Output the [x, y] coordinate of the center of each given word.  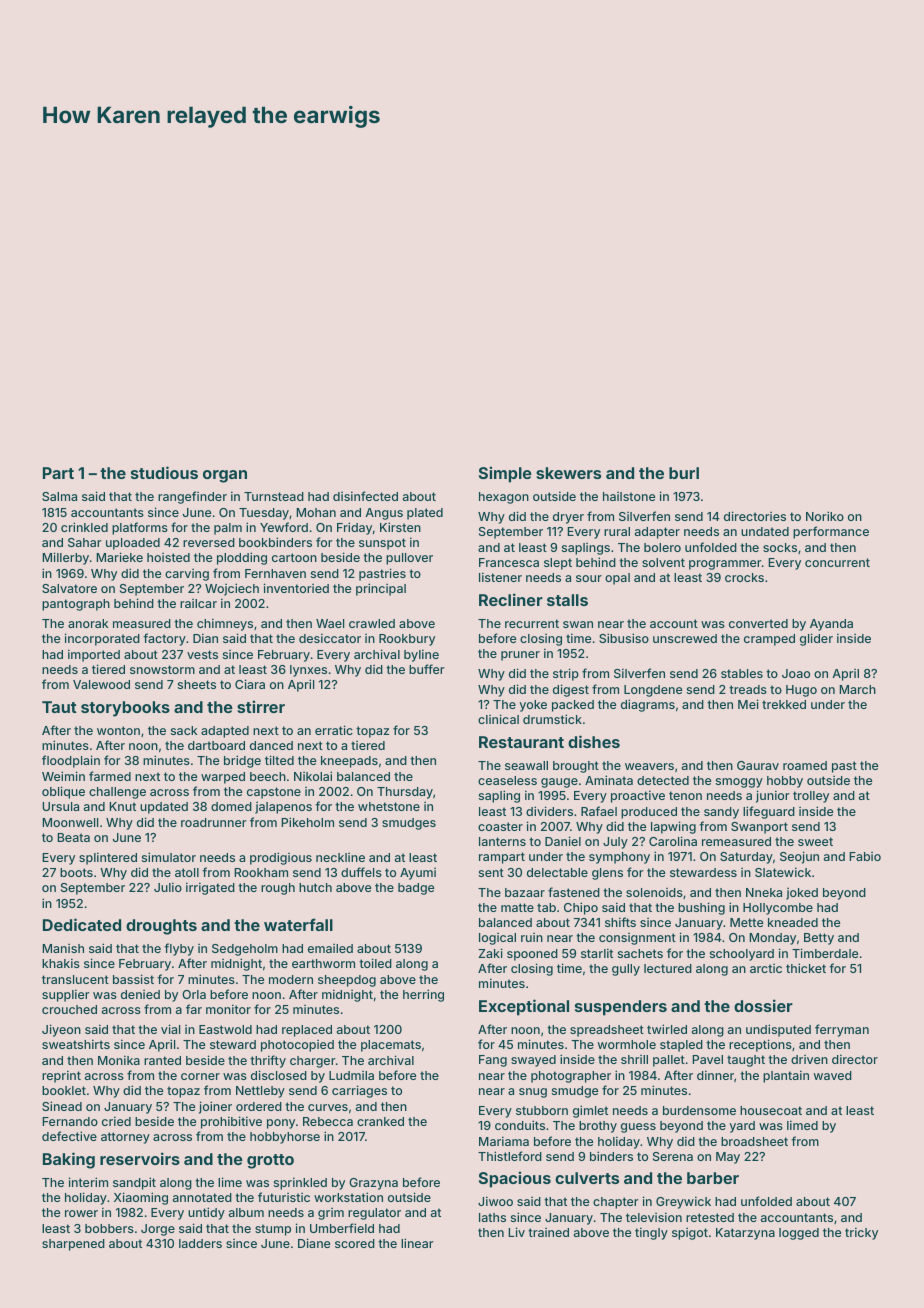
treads [748, 689]
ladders [200, 1243]
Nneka [764, 892]
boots [76, 872]
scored [355, 1243]
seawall [526, 765]
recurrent [532, 623]
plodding [242, 558]
